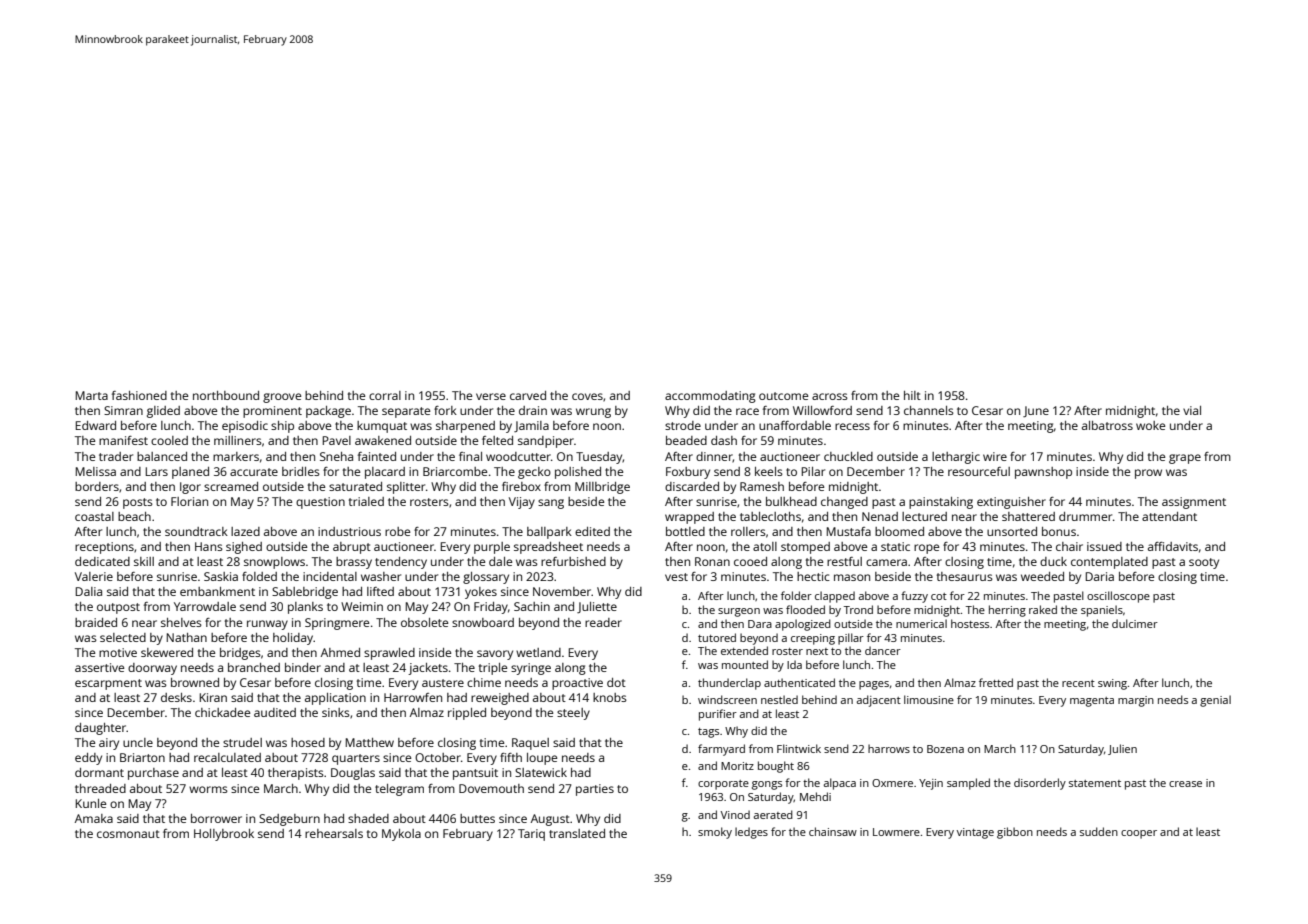 The height and width of the screenshot is (924, 1308). What do you see at coordinates (1092, 702) in the screenshot?
I see `magenta` at bounding box center [1092, 702].
